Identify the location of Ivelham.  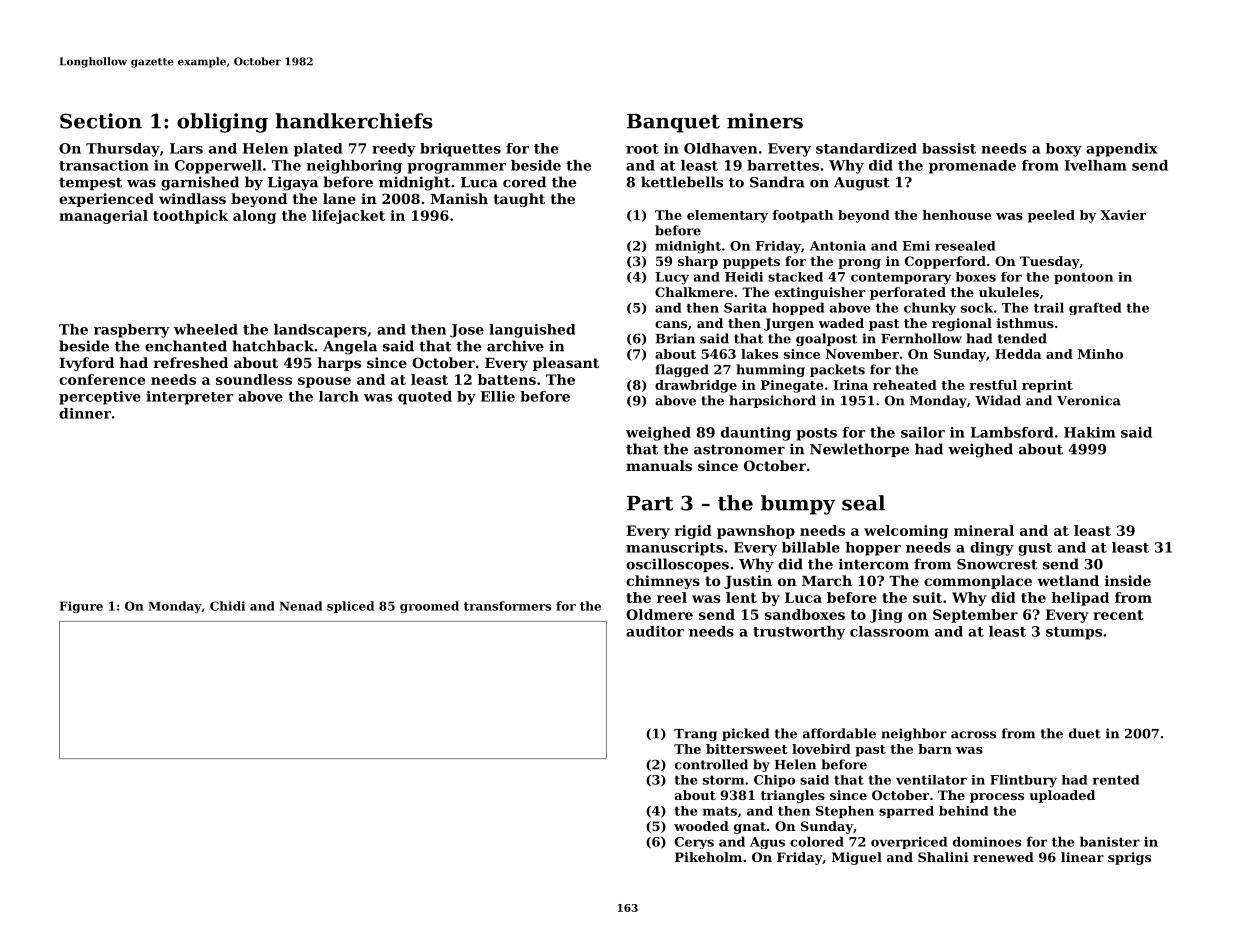
(1096, 165).
